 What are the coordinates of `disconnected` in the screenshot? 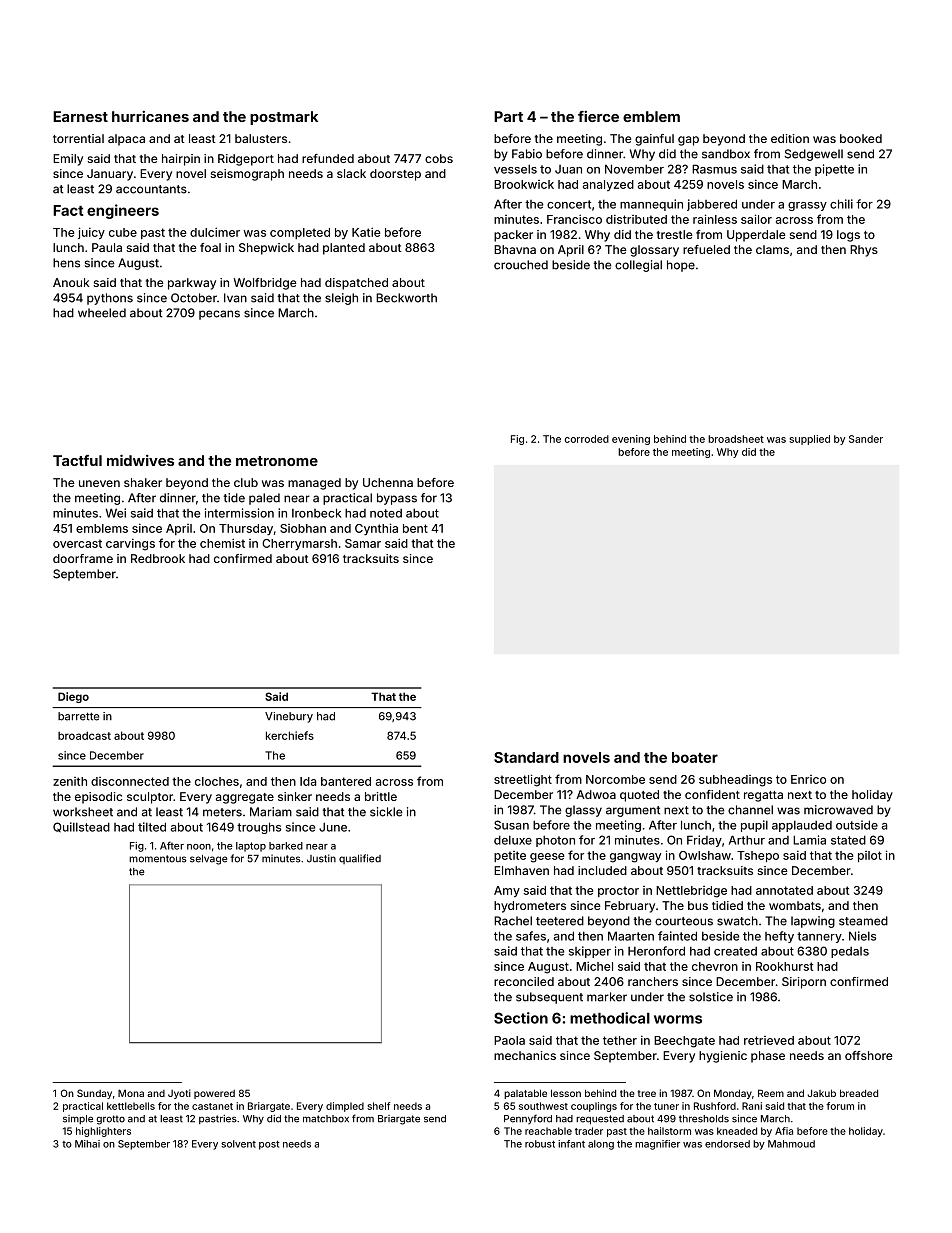 It's located at (130, 781).
